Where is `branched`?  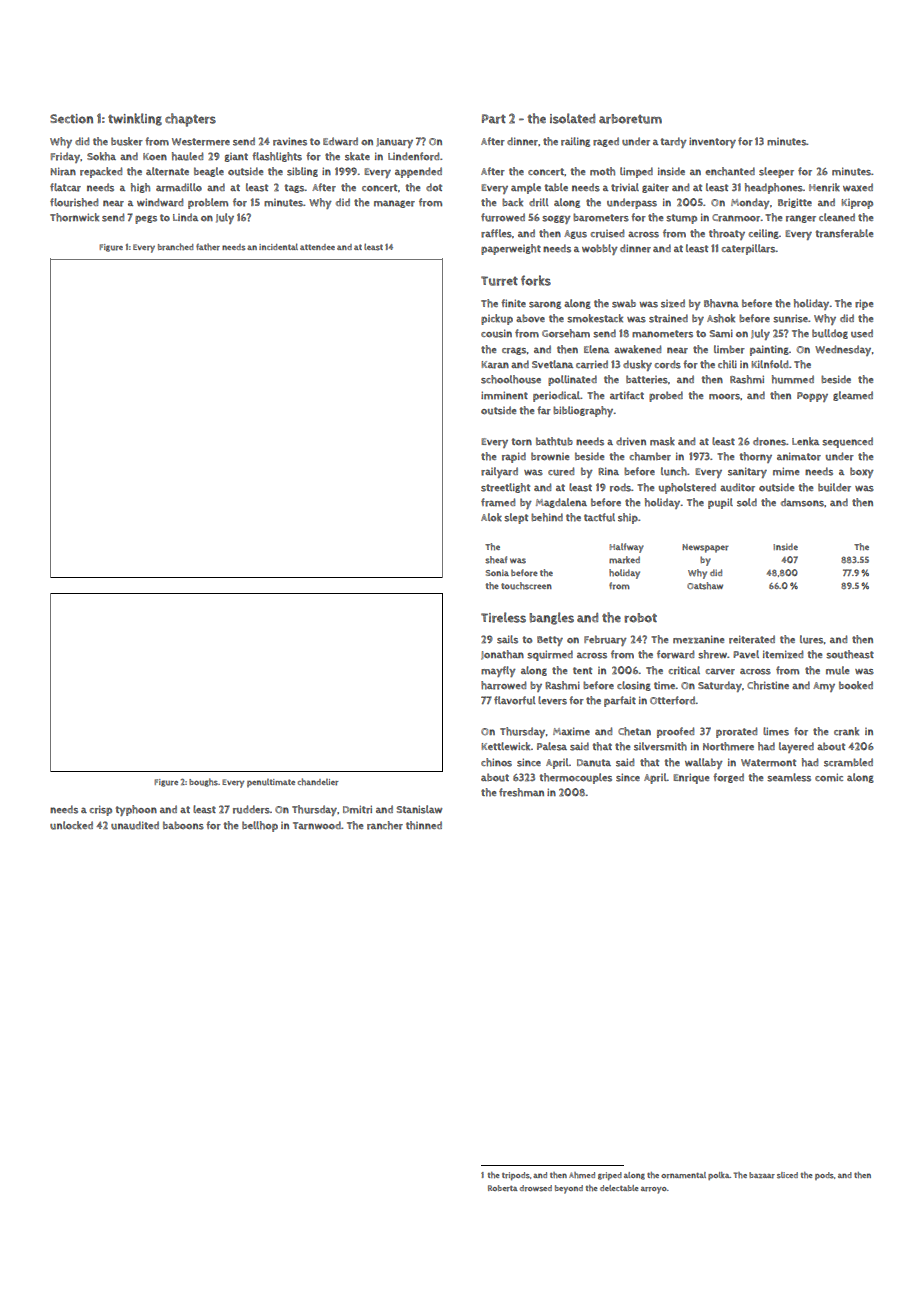 branched is located at coordinates (175, 247).
